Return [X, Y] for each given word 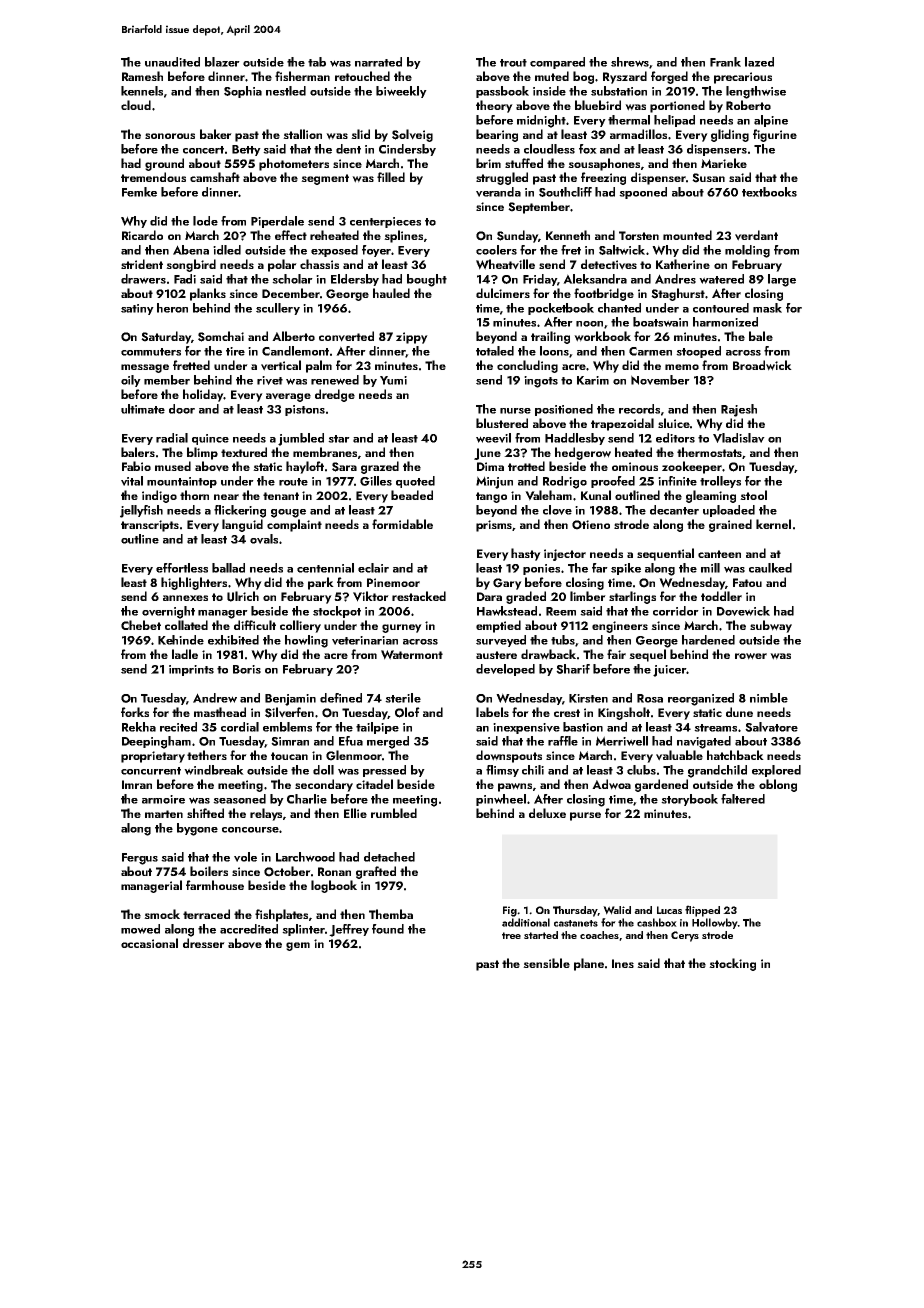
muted [552, 76]
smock [162, 914]
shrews [630, 62]
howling [306, 641]
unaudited [172, 62]
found [388, 929]
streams [715, 728]
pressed [384, 771]
